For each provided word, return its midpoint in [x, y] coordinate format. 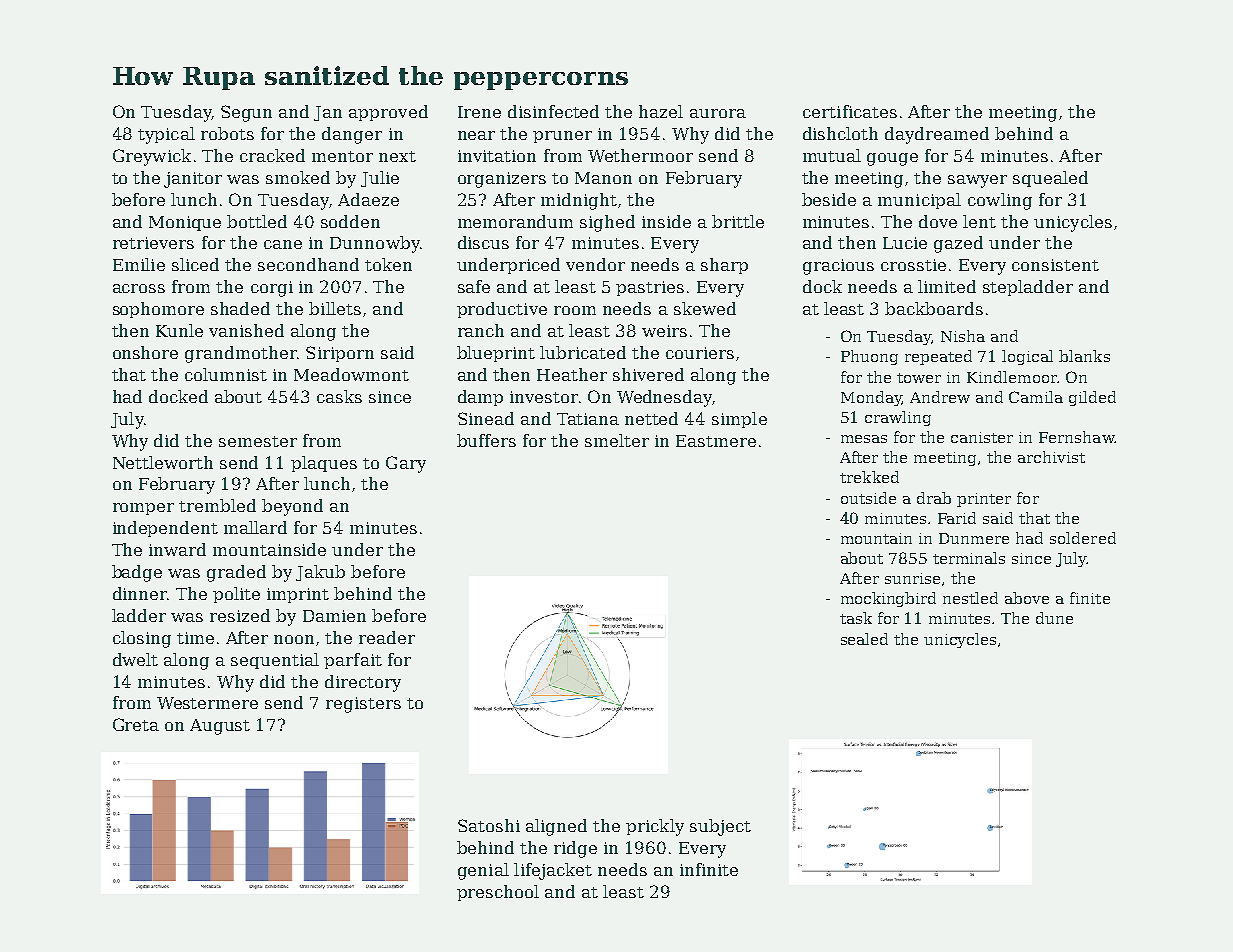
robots [227, 133]
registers [363, 705]
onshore [145, 352]
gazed [958, 244]
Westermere [207, 703]
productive [502, 310]
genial [483, 871]
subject [720, 827]
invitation [497, 156]
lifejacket [553, 871]
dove [938, 221]
